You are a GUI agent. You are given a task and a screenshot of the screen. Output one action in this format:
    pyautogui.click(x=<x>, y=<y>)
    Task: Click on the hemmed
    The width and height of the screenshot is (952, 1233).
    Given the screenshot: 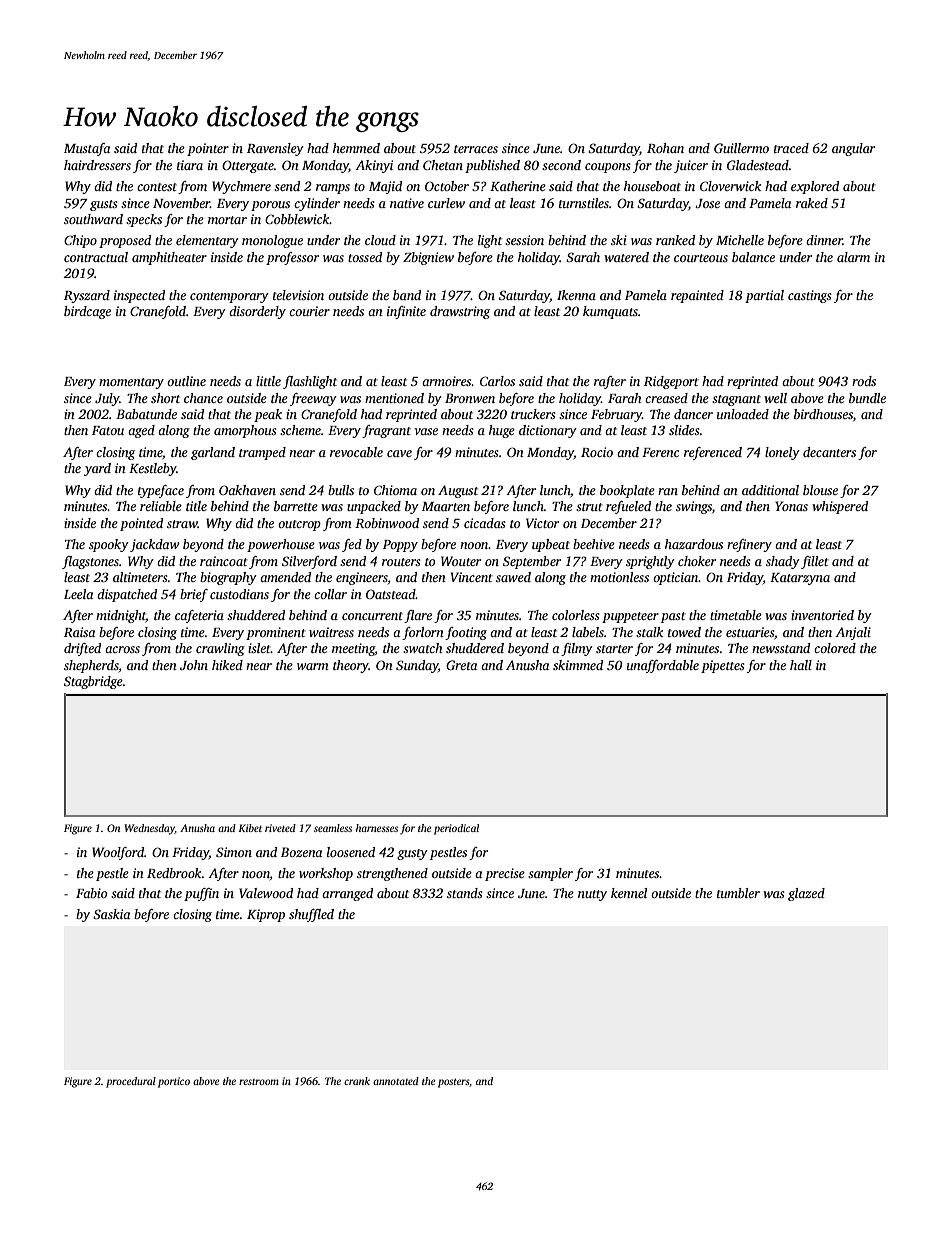 What is the action you would take?
    pyautogui.click(x=356, y=148)
